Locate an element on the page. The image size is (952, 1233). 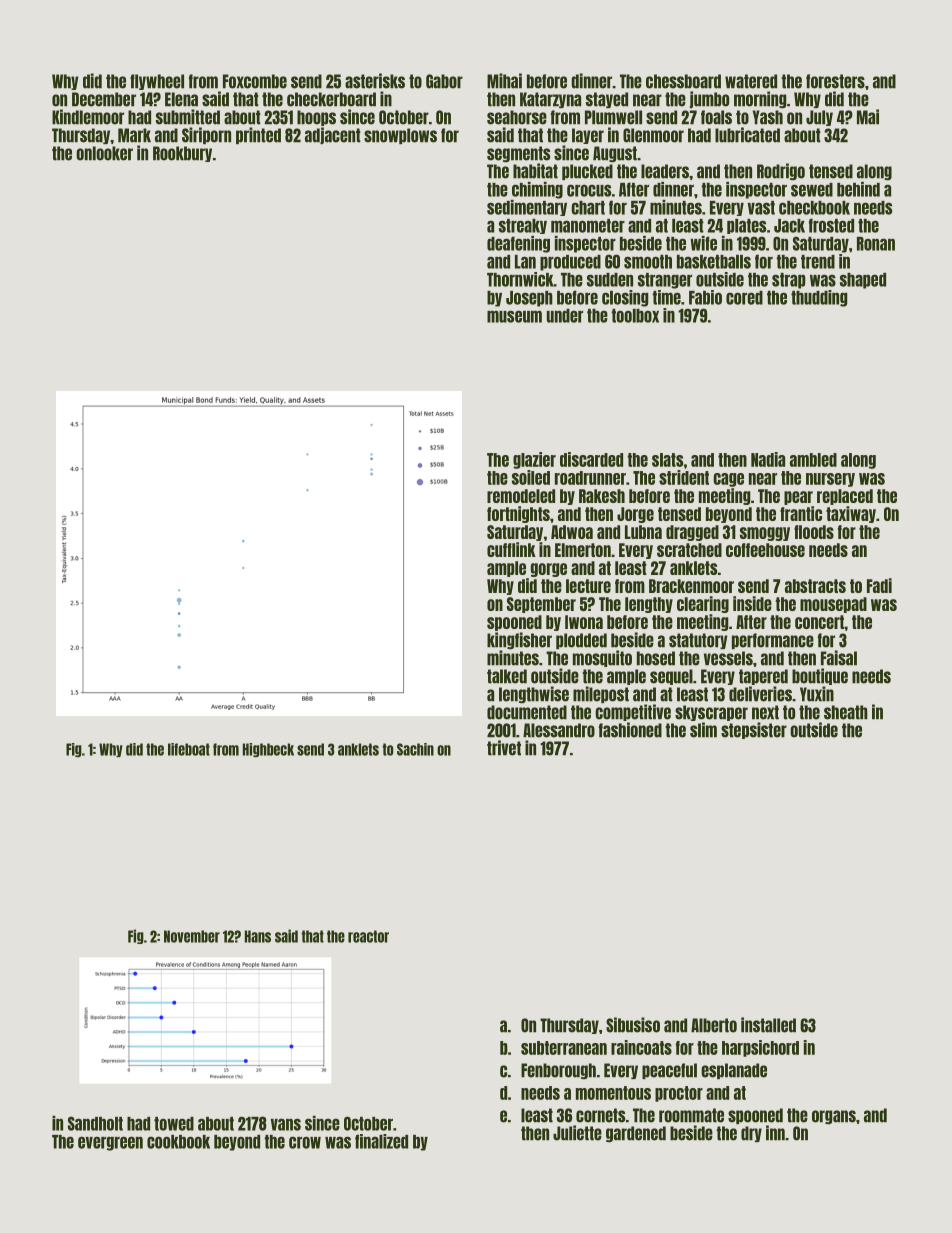
lifeboat is located at coordinates (189, 749).
